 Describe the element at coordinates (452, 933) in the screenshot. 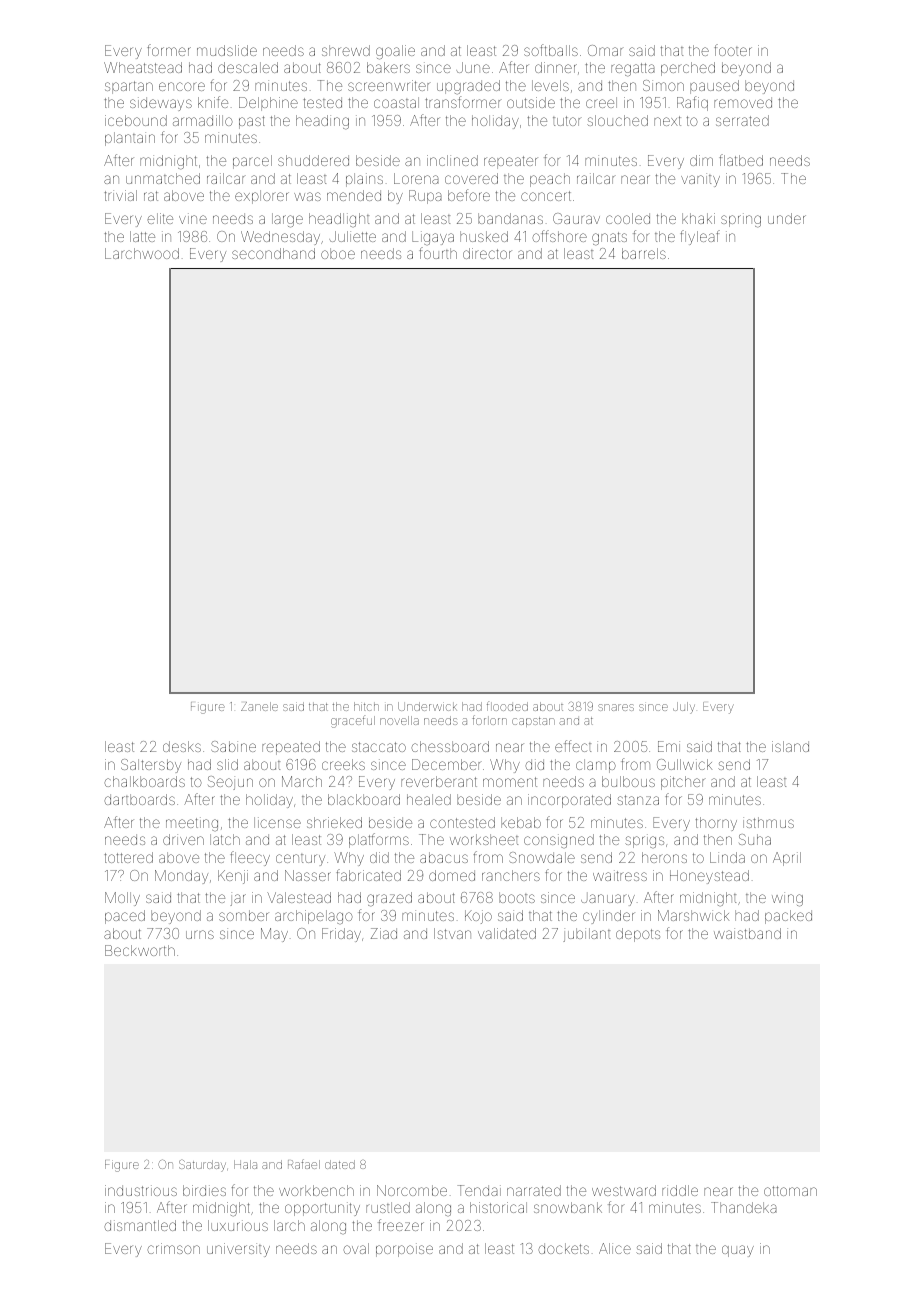

I see `Istvan` at that location.
